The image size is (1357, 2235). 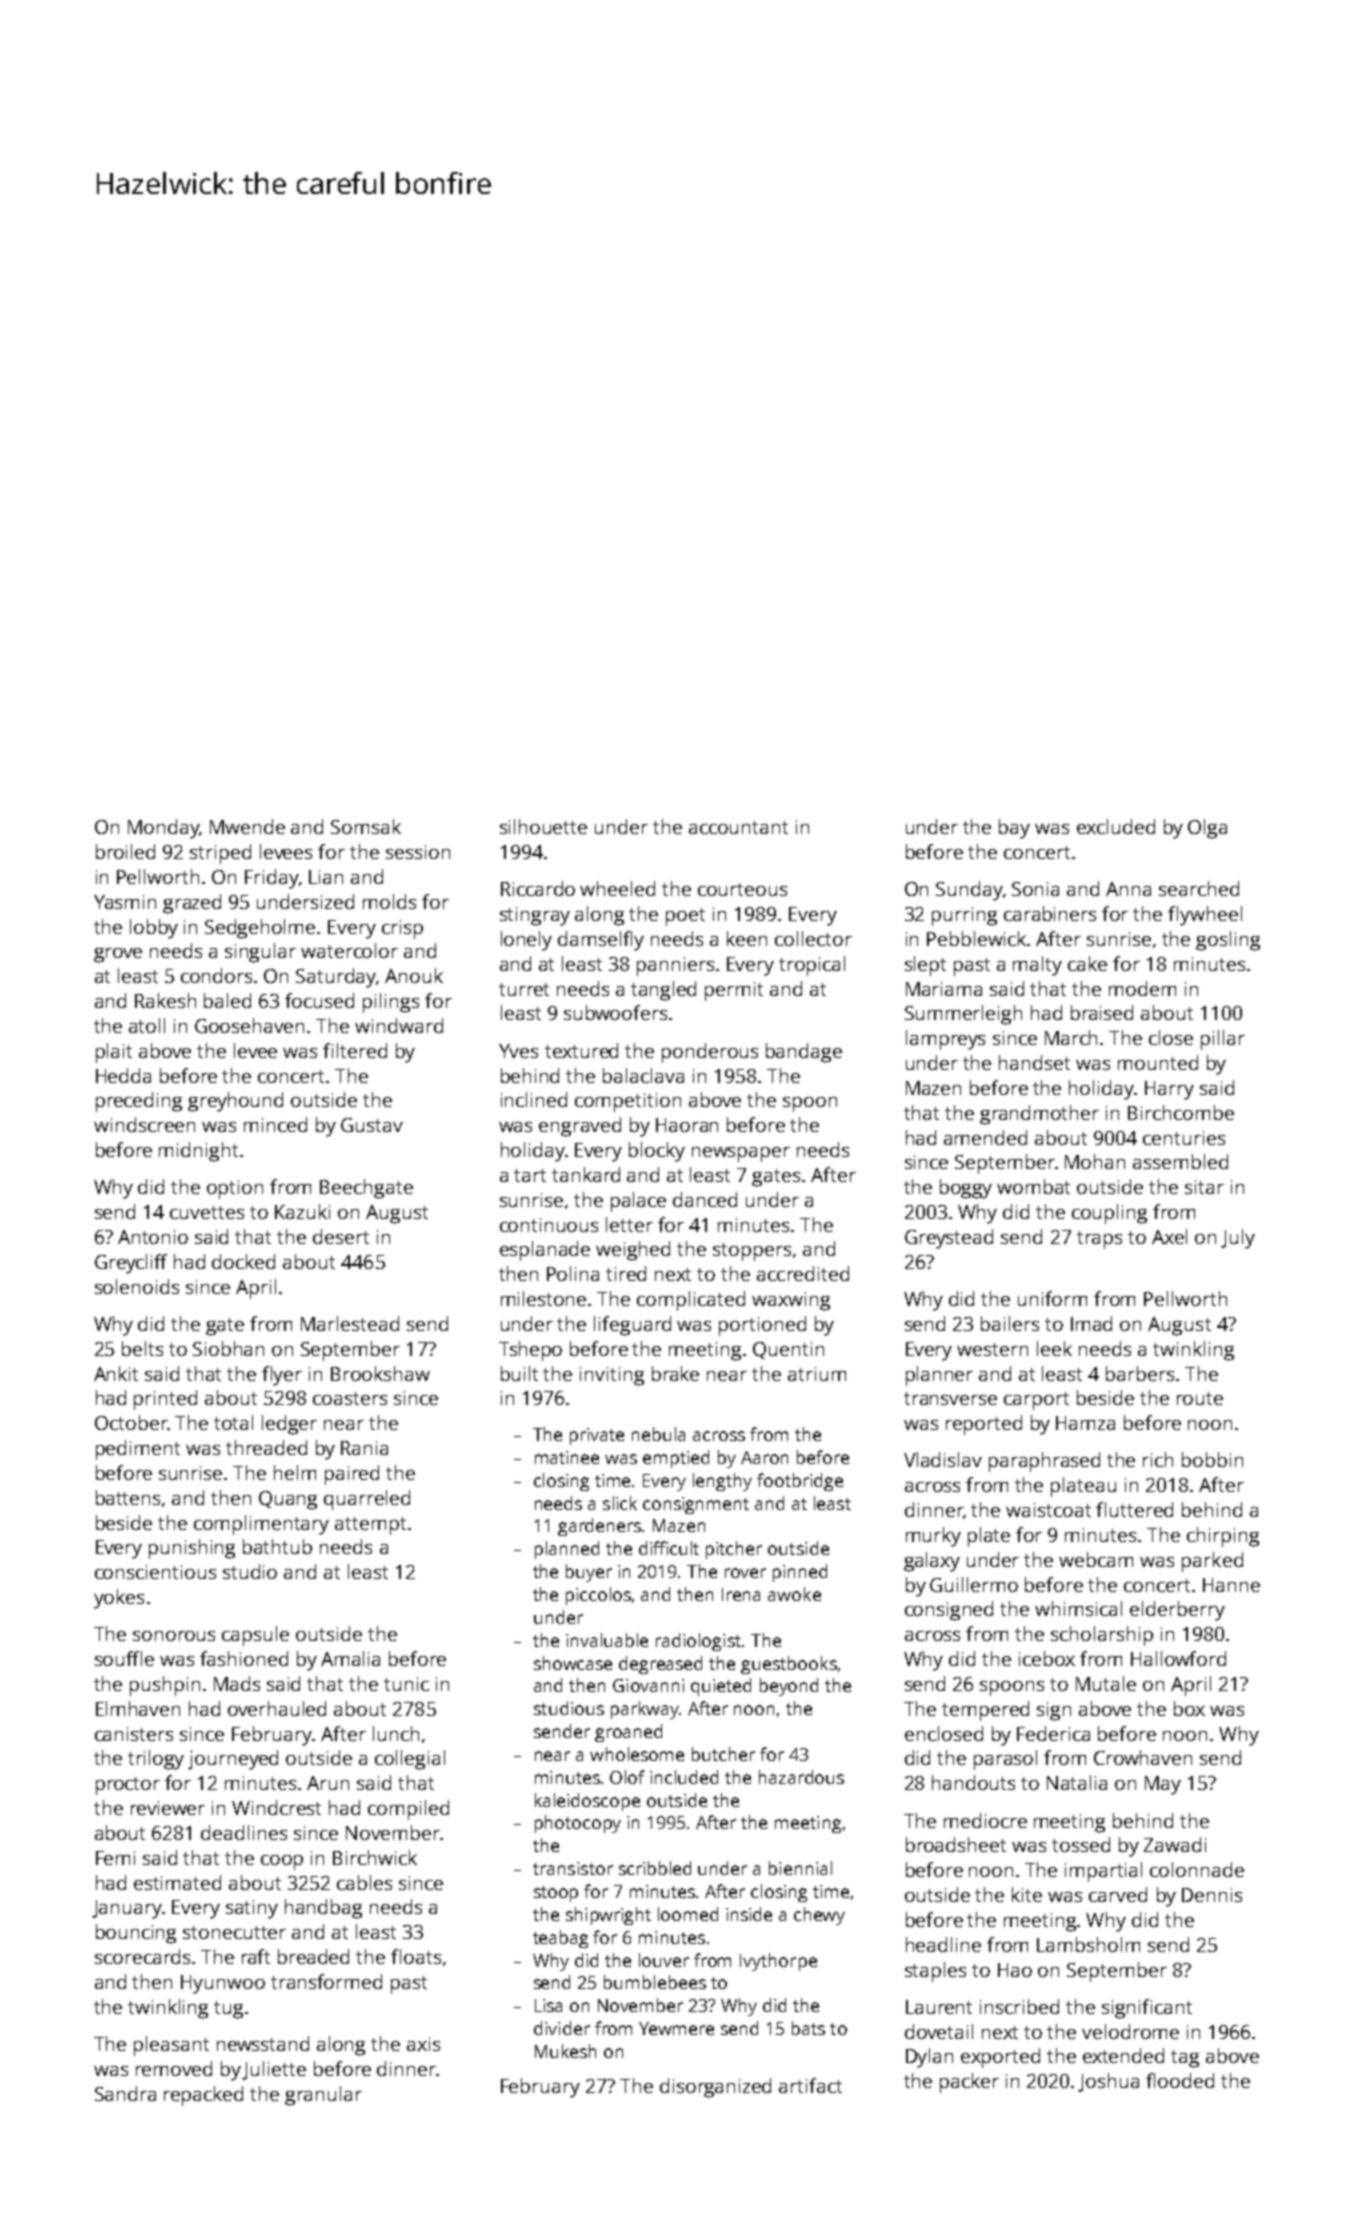 What do you see at coordinates (1223, 1040) in the page?
I see `pillar` at bounding box center [1223, 1040].
